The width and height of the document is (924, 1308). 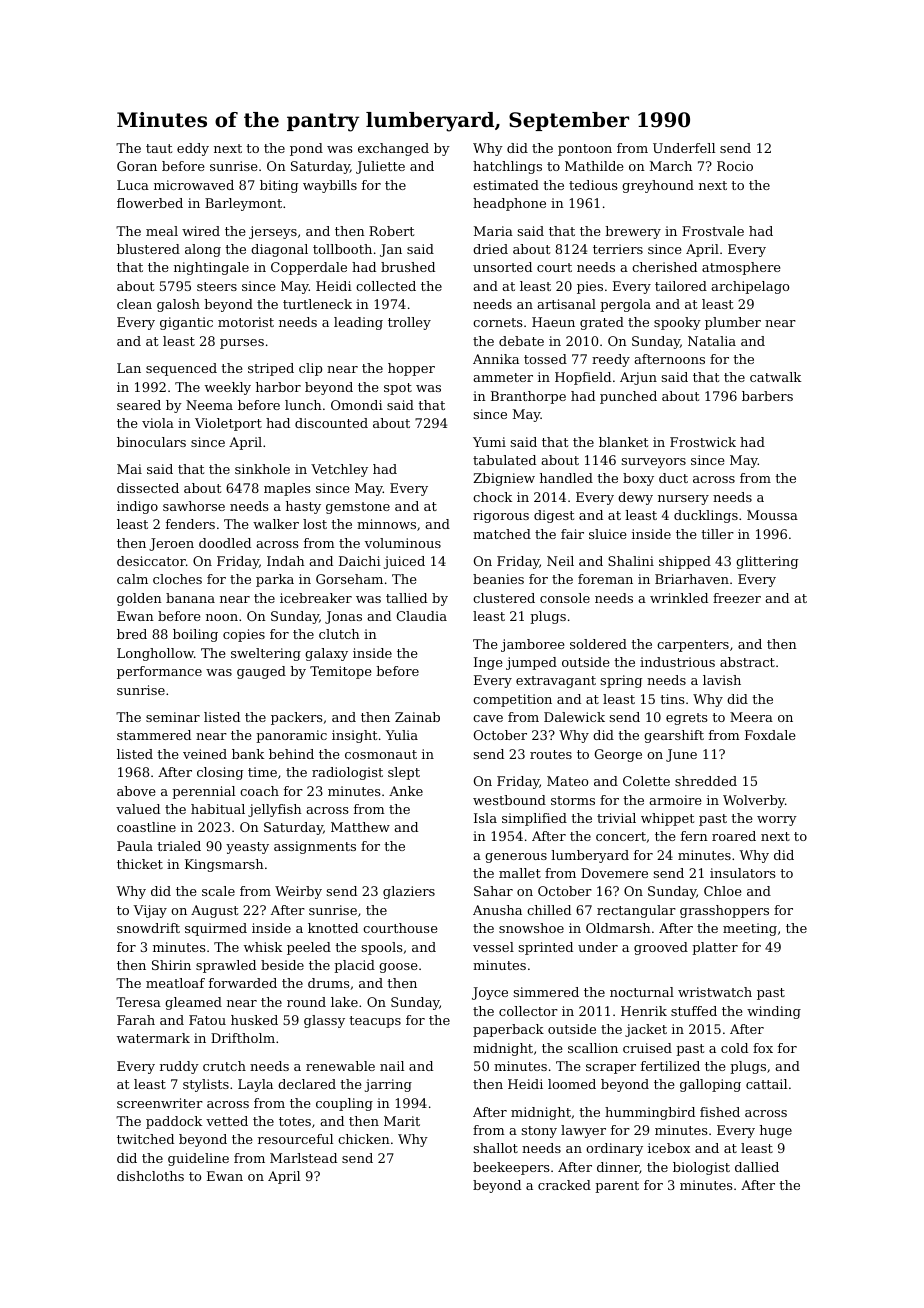 What do you see at coordinates (735, 166) in the document?
I see `Rocio` at bounding box center [735, 166].
